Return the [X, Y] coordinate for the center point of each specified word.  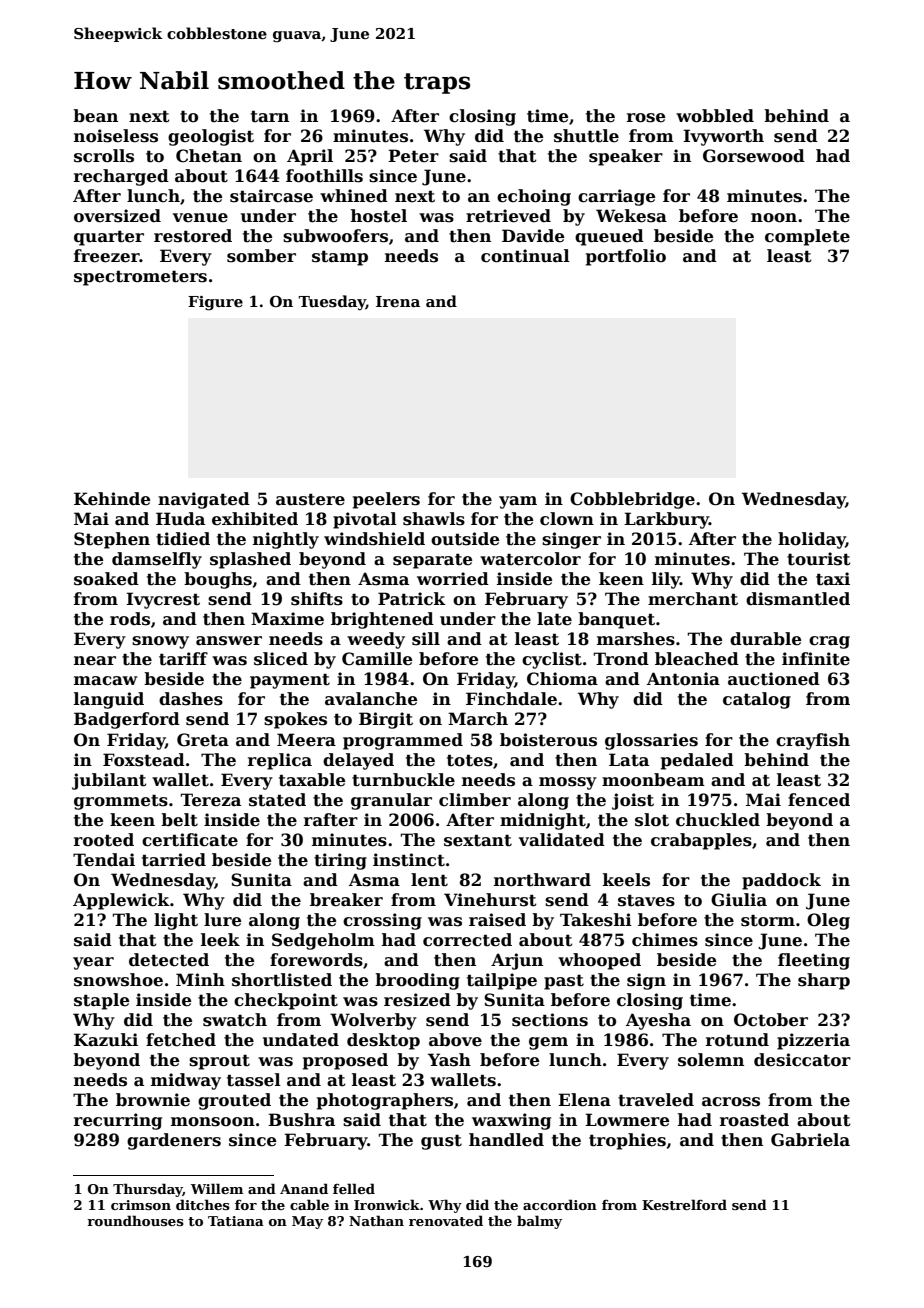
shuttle [586, 136]
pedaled [697, 761]
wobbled [715, 116]
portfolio [626, 257]
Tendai [104, 860]
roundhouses [135, 1220]
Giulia [739, 900]
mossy [568, 783]
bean [95, 116]
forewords [316, 960]
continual [525, 256]
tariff [183, 659]
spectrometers [140, 278]
